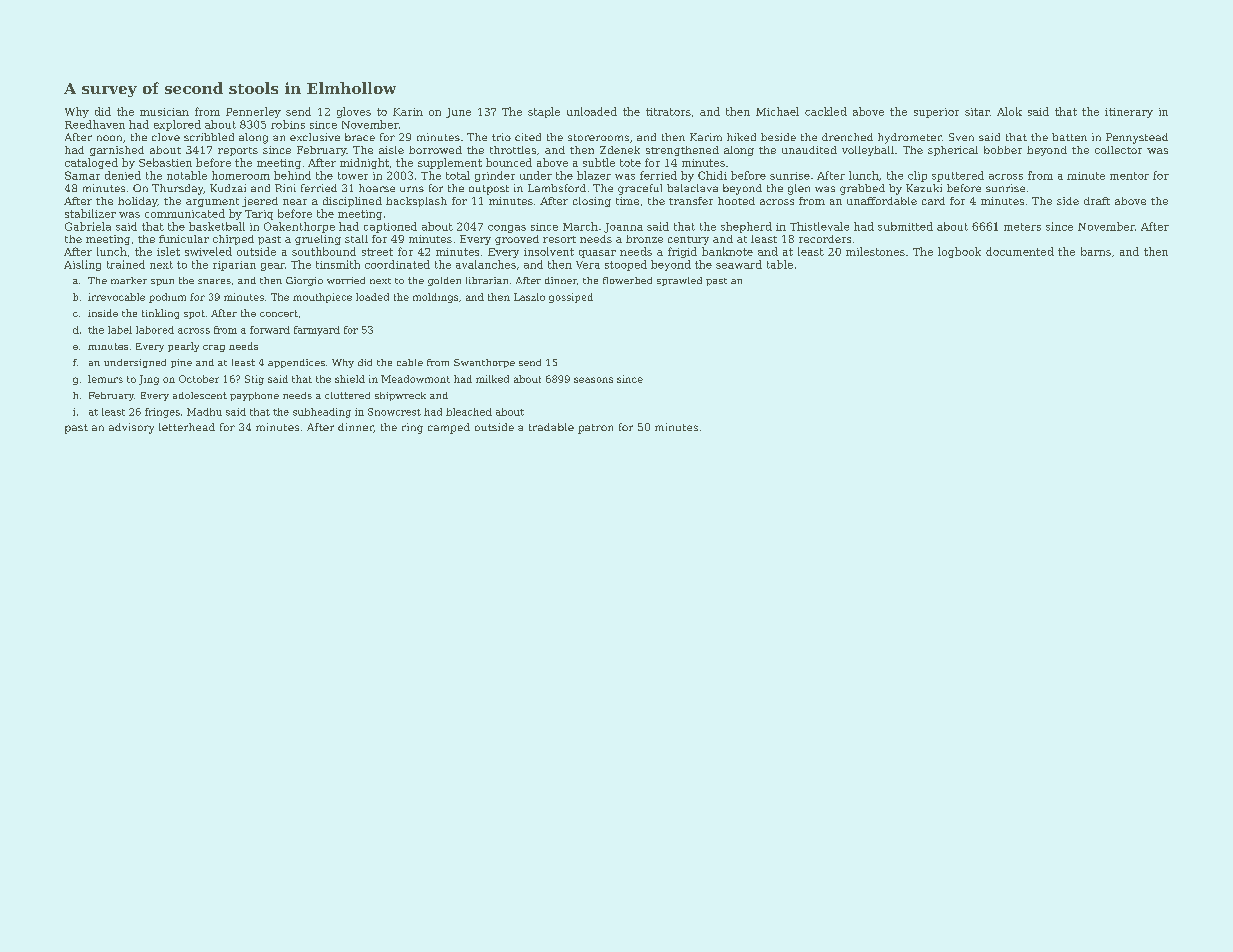 The height and width of the screenshot is (952, 1233). I want to click on outpost, so click(489, 190).
